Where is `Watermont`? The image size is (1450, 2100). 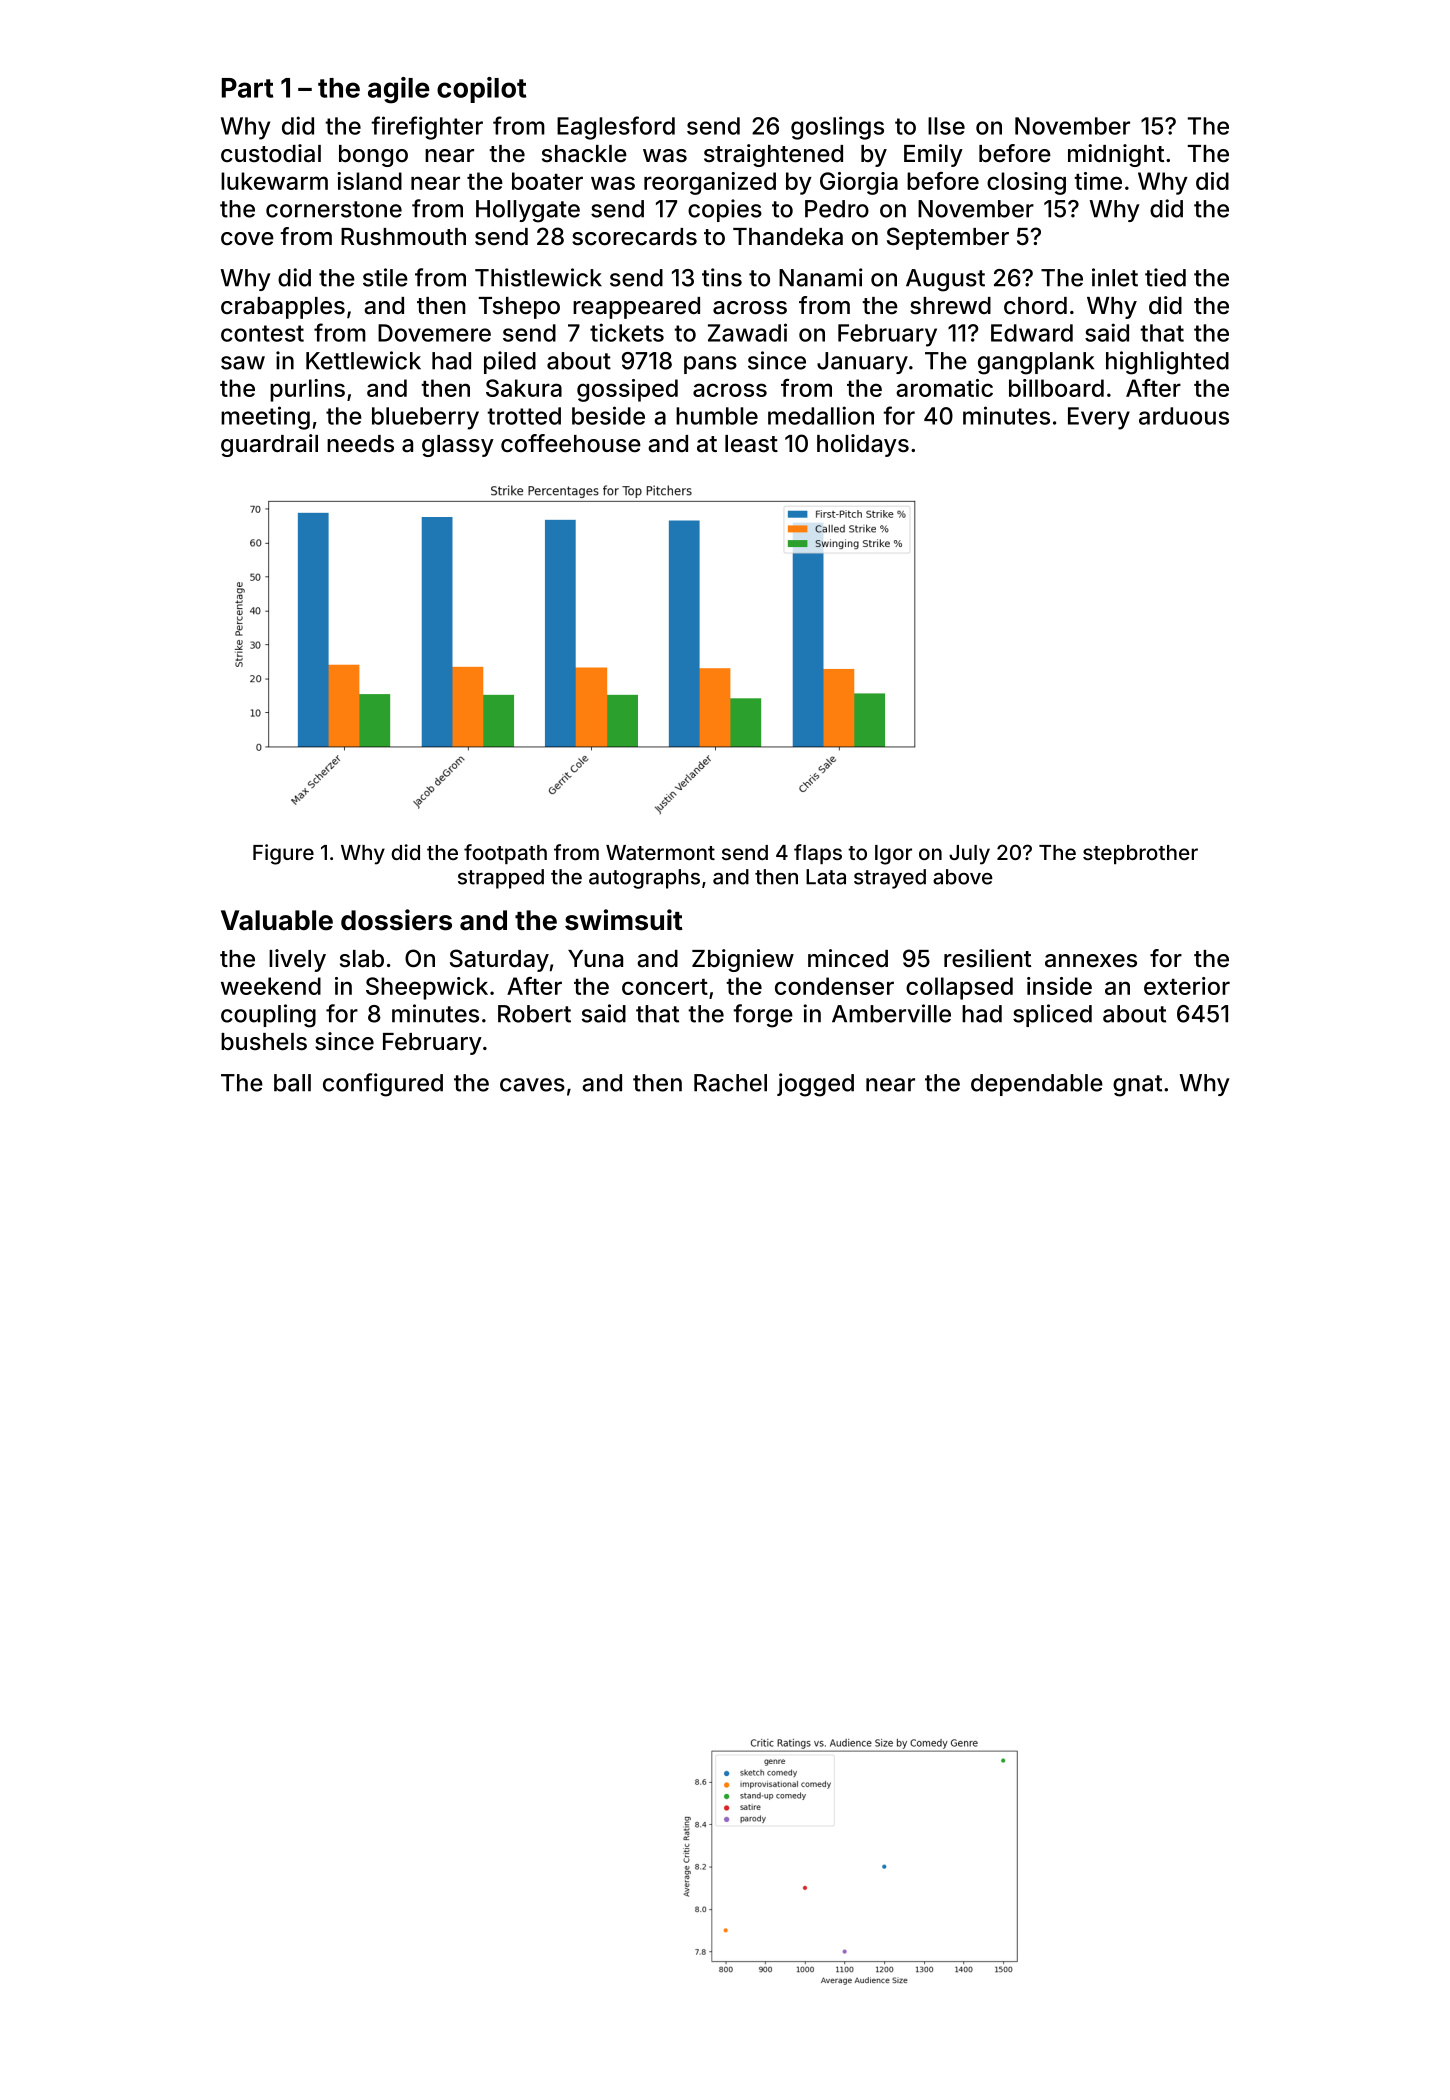 Watermont is located at coordinates (660, 852).
